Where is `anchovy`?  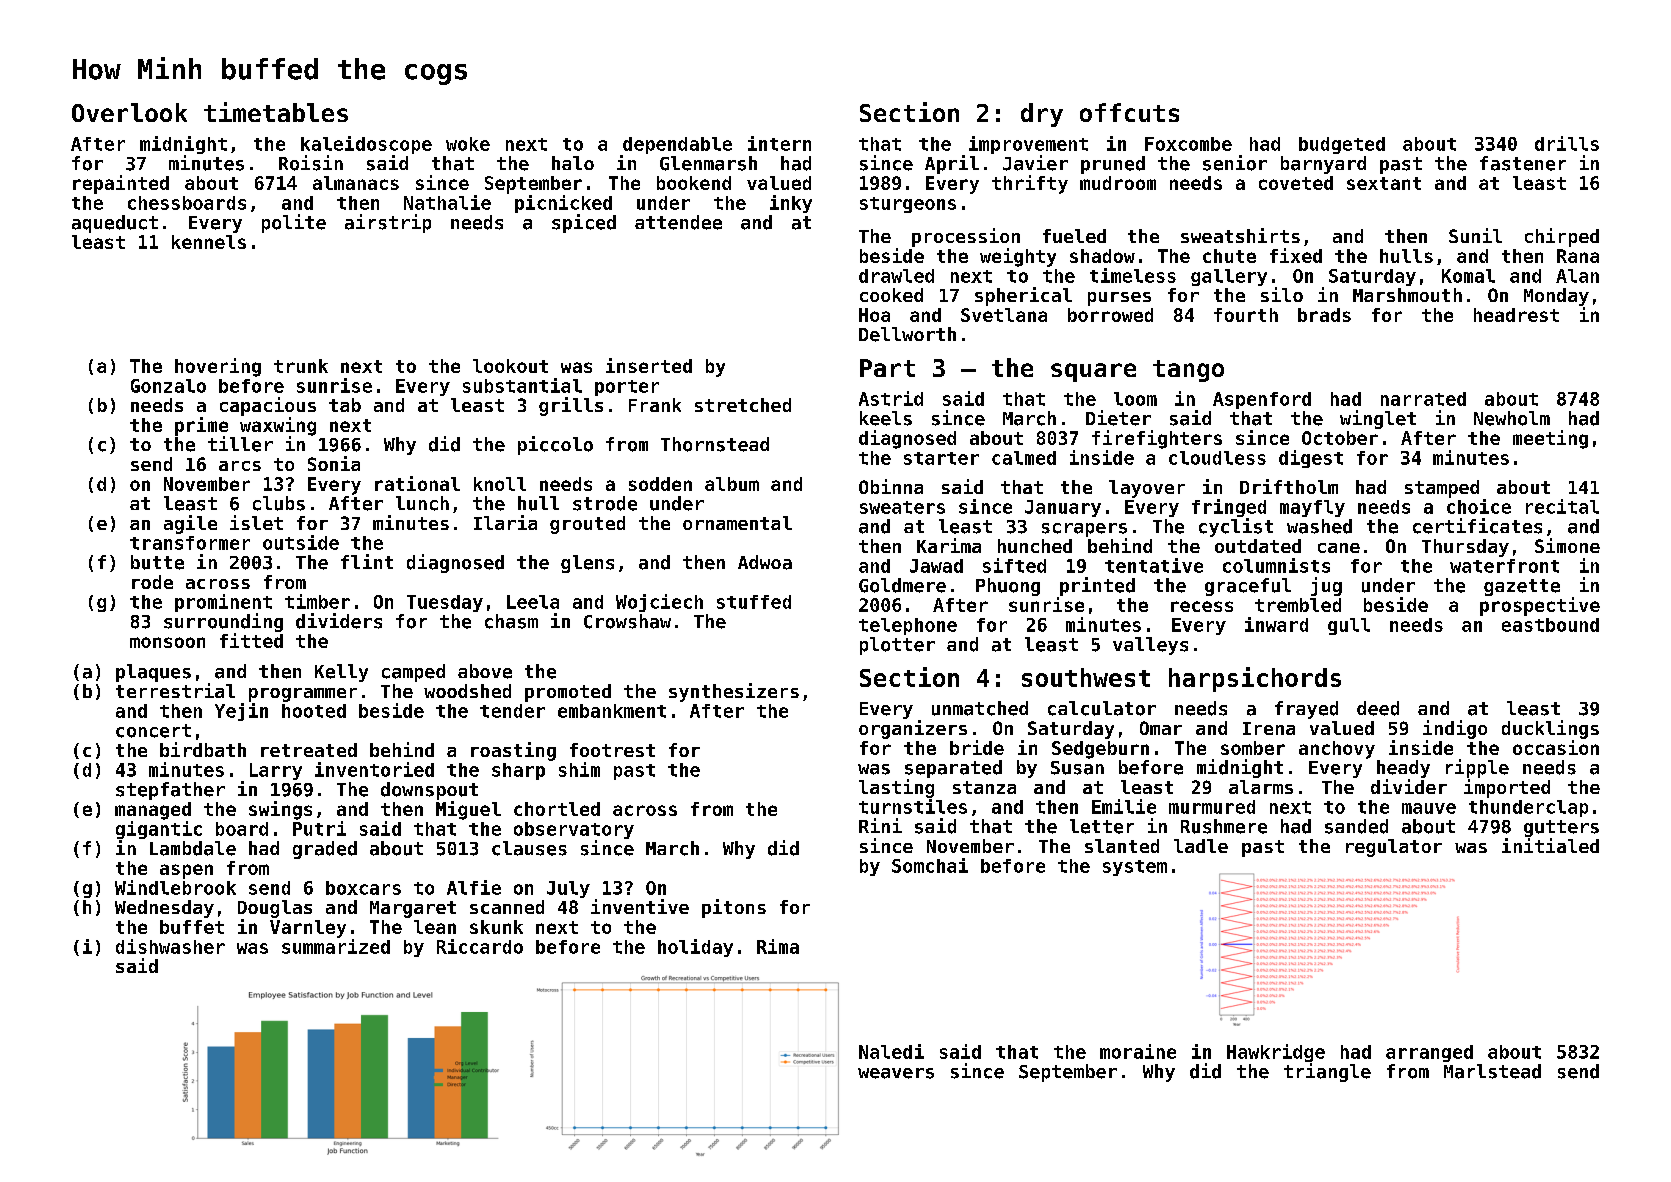 anchovy is located at coordinates (1337, 750).
